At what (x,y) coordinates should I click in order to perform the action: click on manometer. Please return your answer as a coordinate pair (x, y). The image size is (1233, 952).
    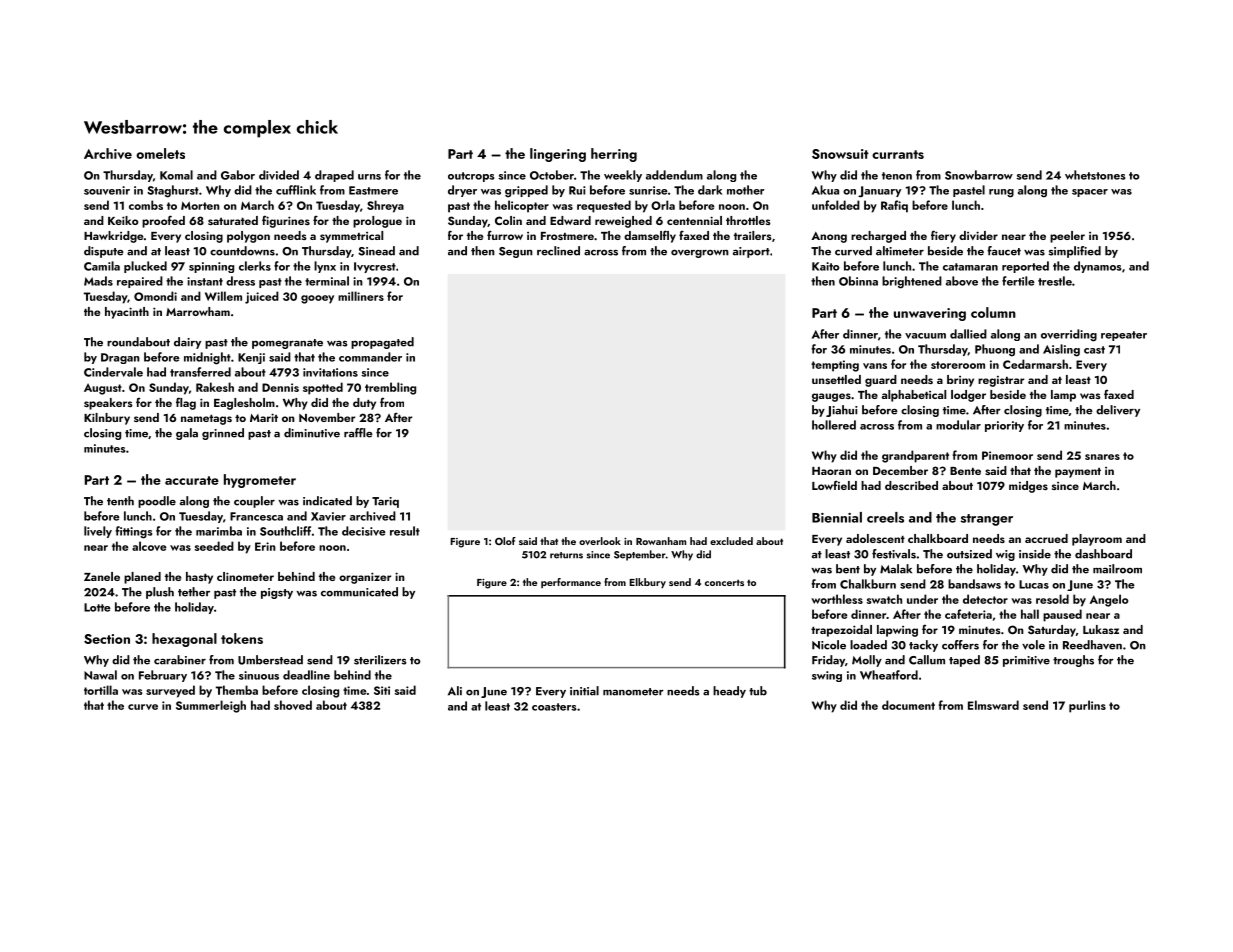
    Looking at the image, I should click on (633, 692).
